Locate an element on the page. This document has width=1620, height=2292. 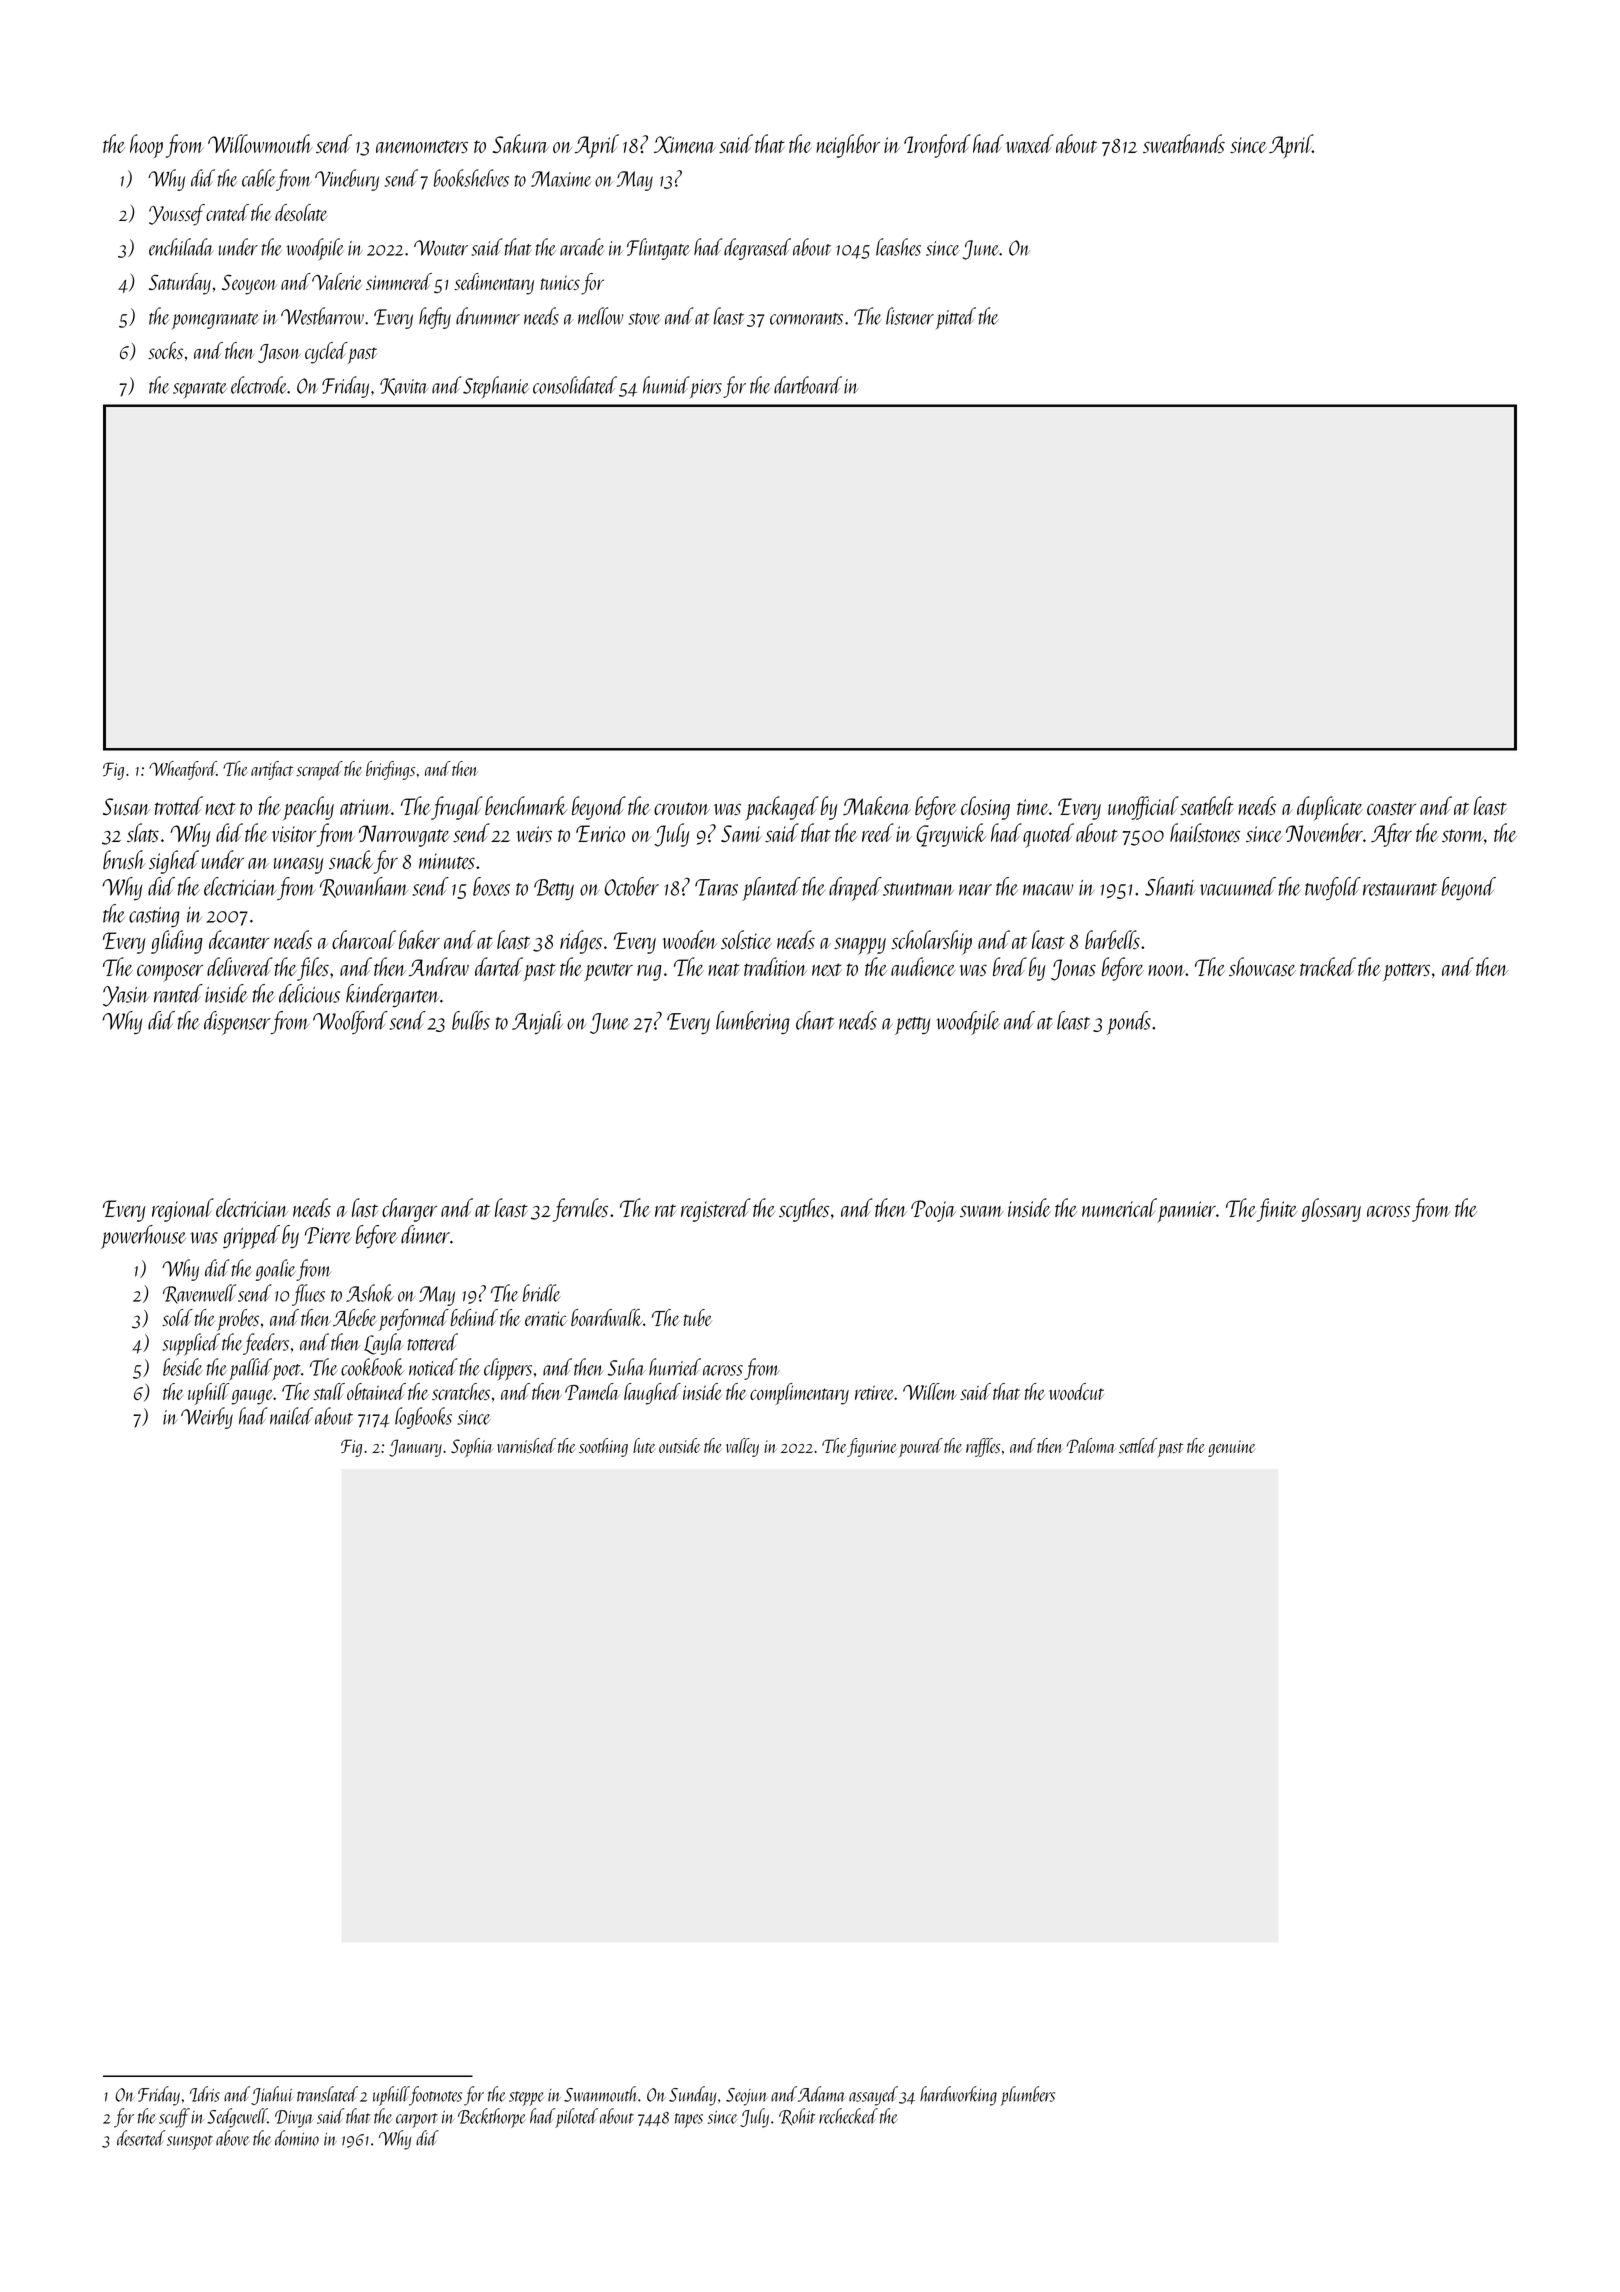
deserted is located at coordinates (141, 2138).
